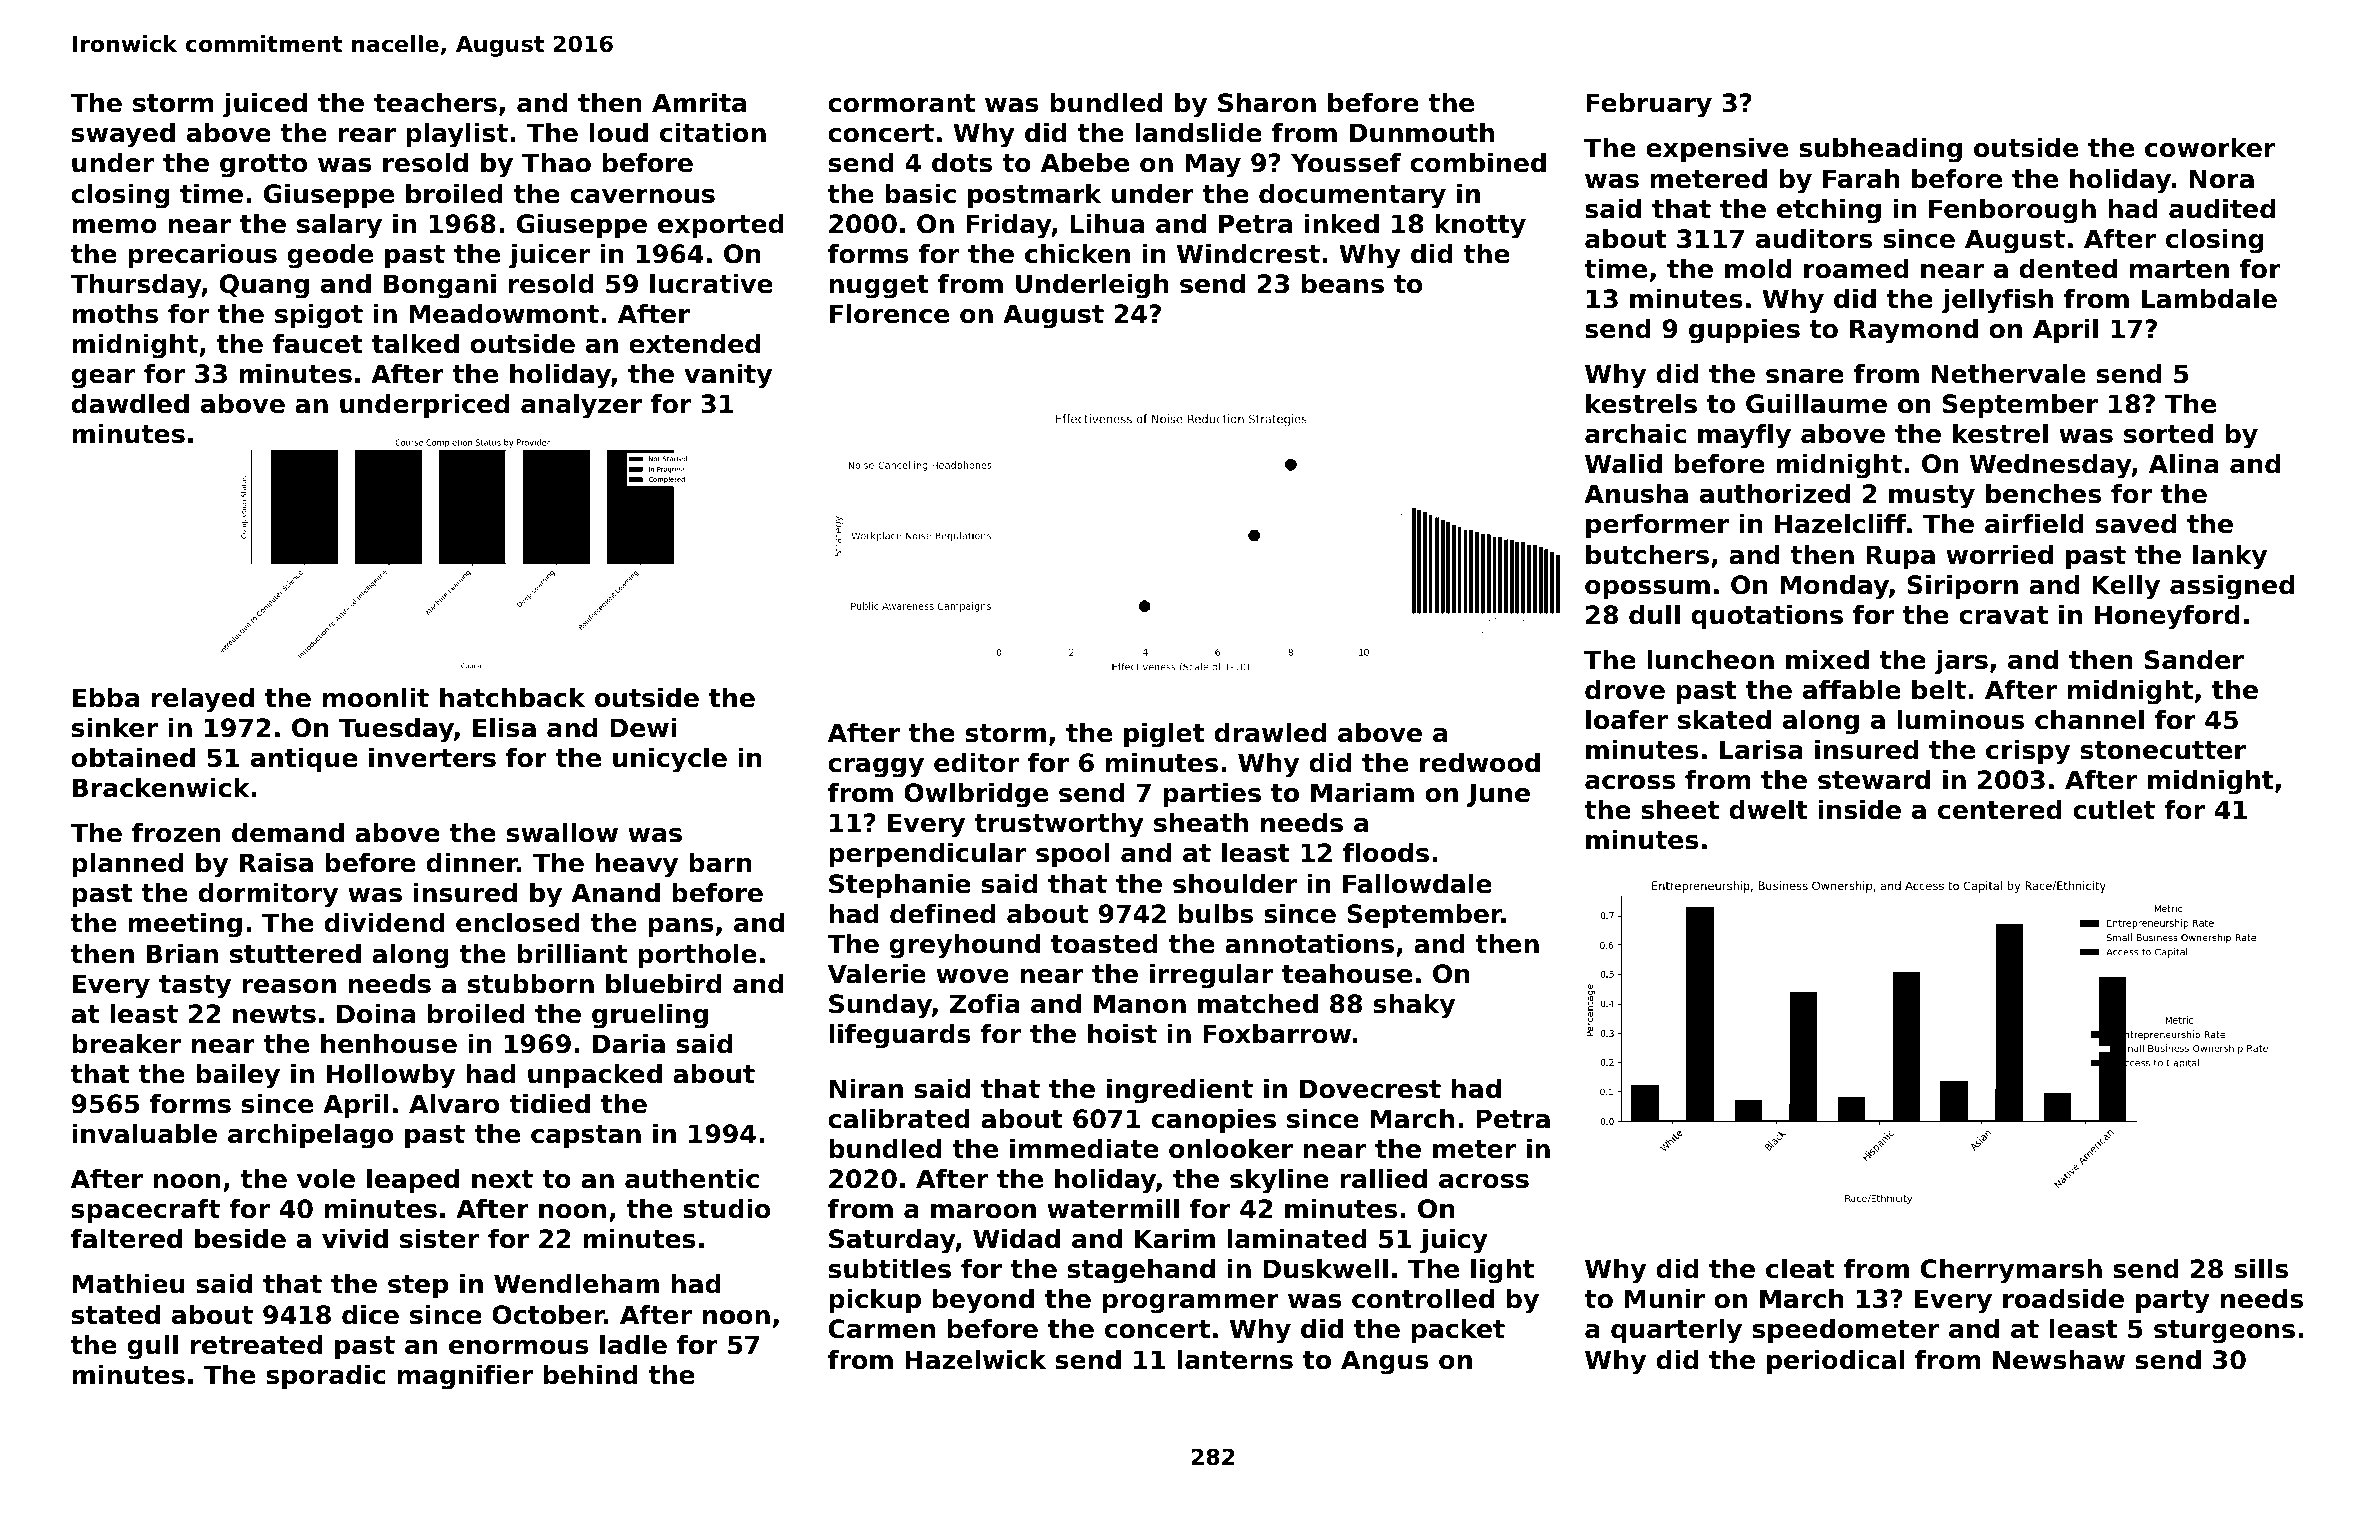 This screenshot has height=1540, width=2380. What do you see at coordinates (2209, 299) in the screenshot?
I see `Lambdale` at bounding box center [2209, 299].
